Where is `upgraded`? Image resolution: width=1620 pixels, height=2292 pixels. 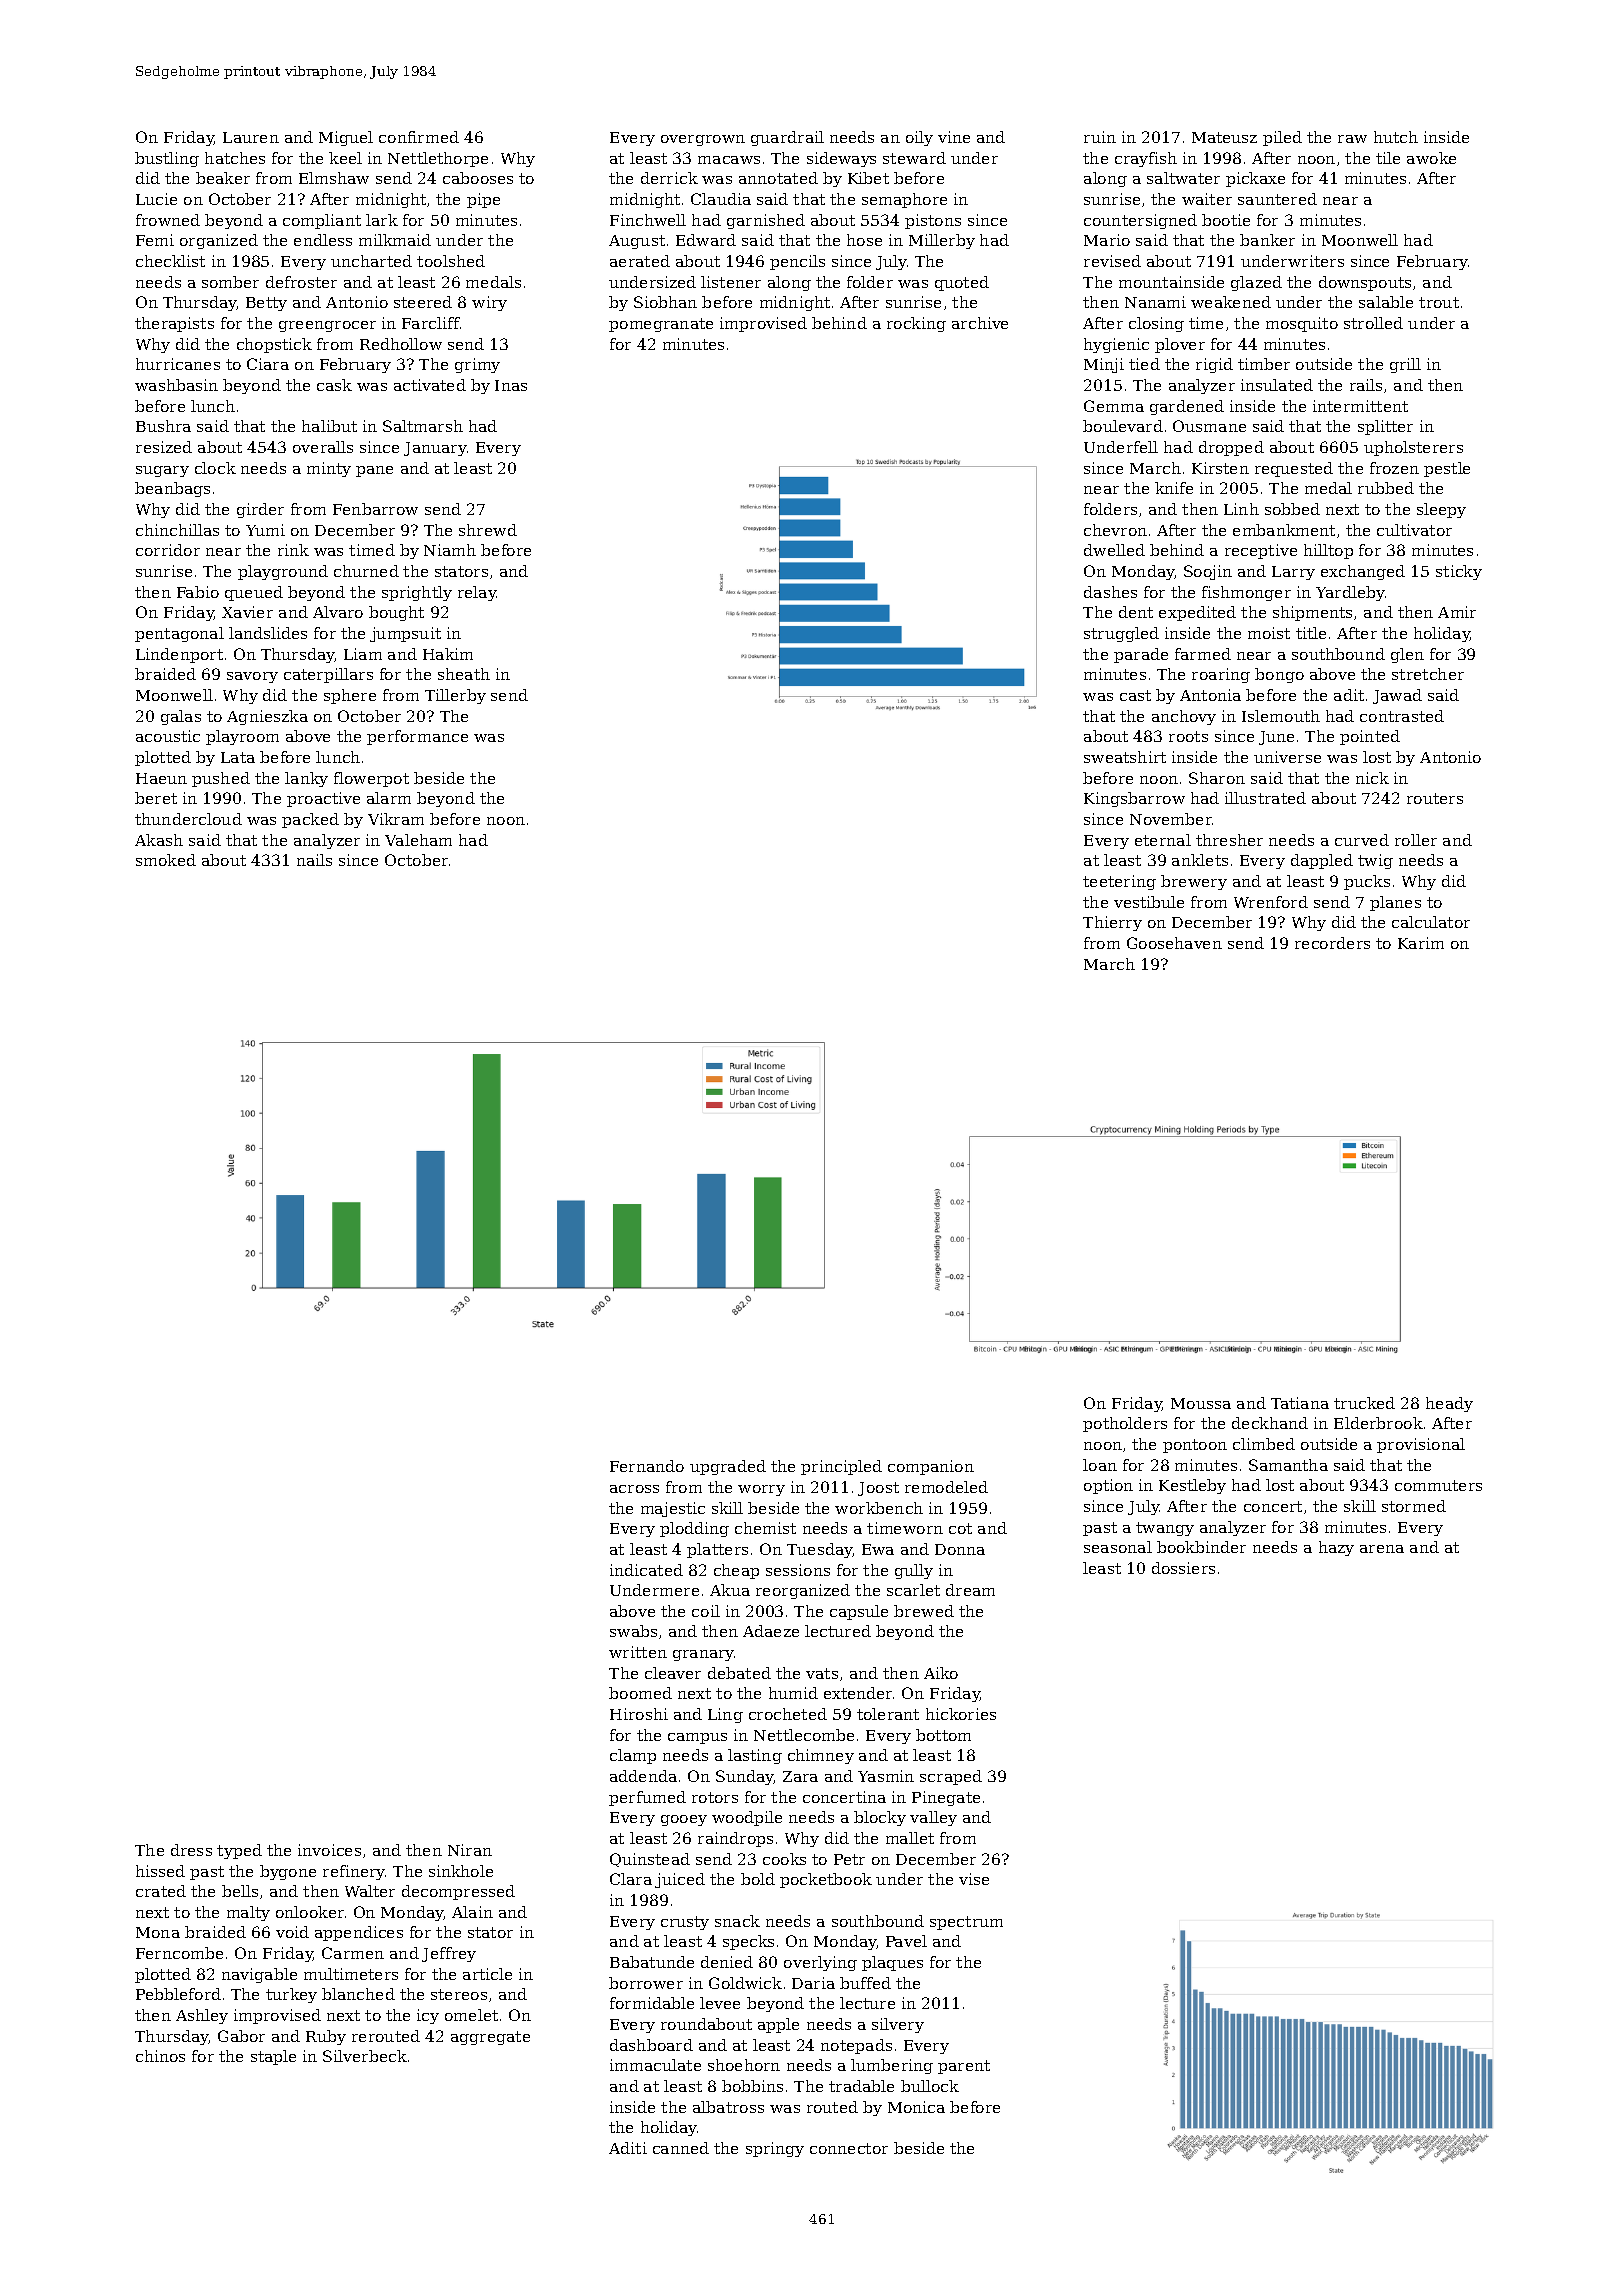 upgraded is located at coordinates (728, 1467).
